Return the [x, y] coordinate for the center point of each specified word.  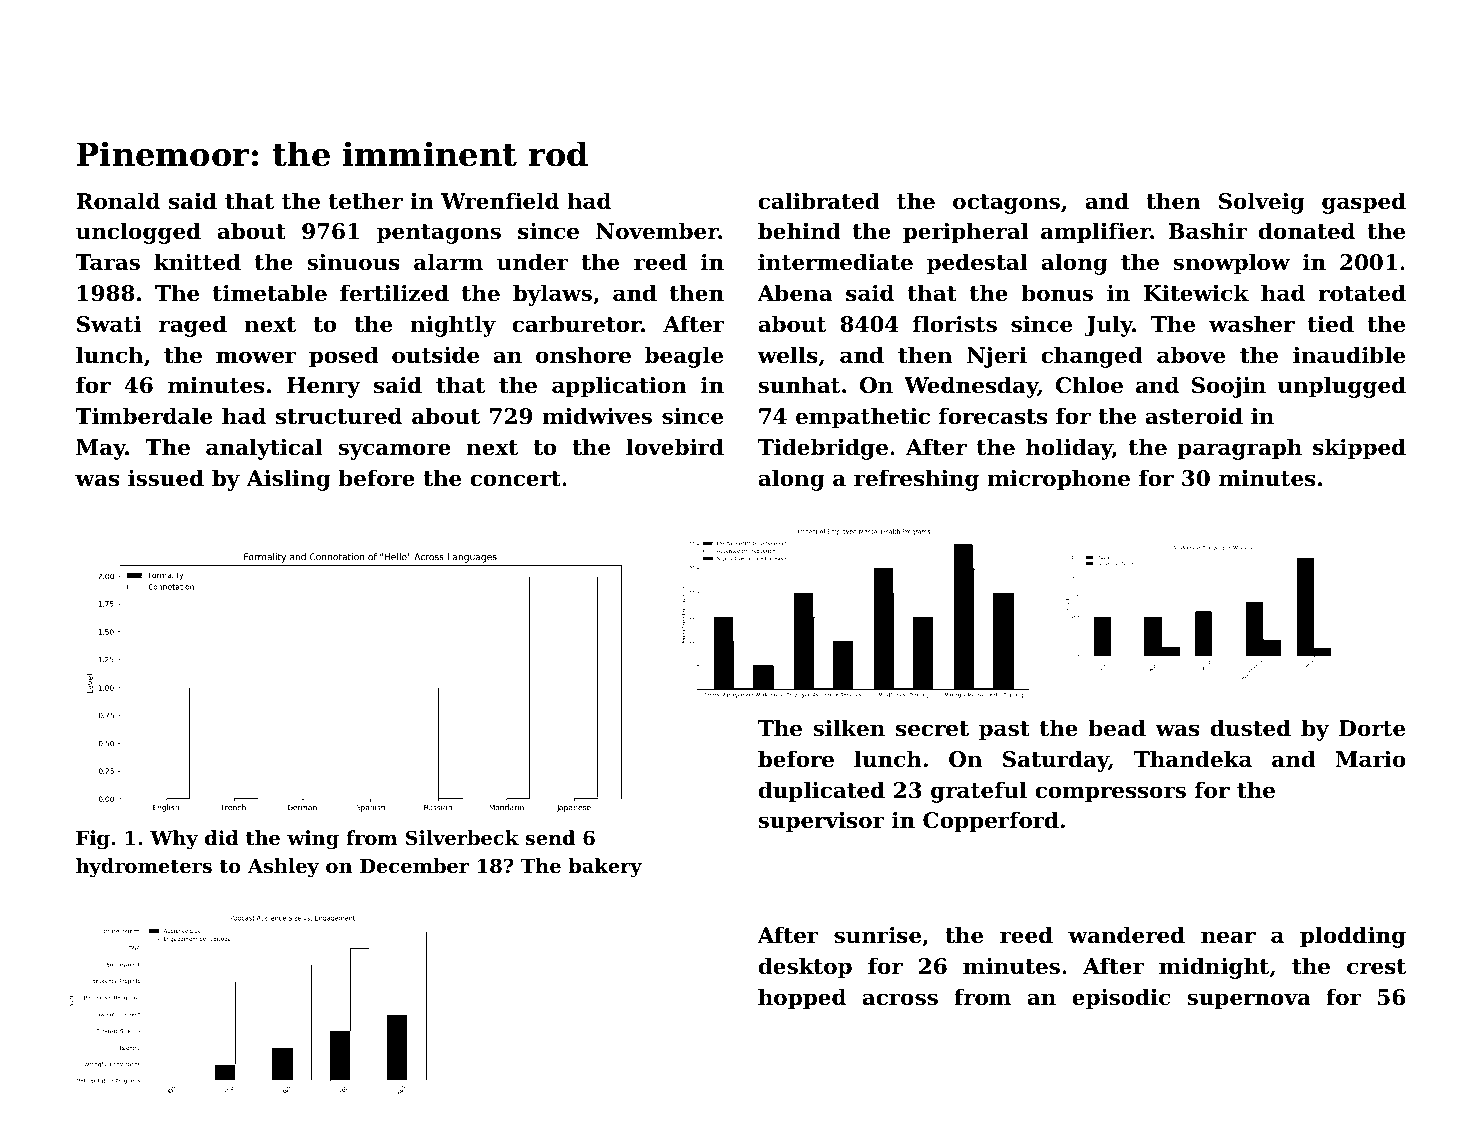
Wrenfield [500, 201]
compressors [1110, 794]
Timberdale [143, 416]
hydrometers [144, 868]
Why [174, 840]
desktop [805, 968]
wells [787, 355]
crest [1376, 967]
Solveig [1262, 203]
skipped [1359, 449]
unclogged [138, 233]
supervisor [821, 822]
